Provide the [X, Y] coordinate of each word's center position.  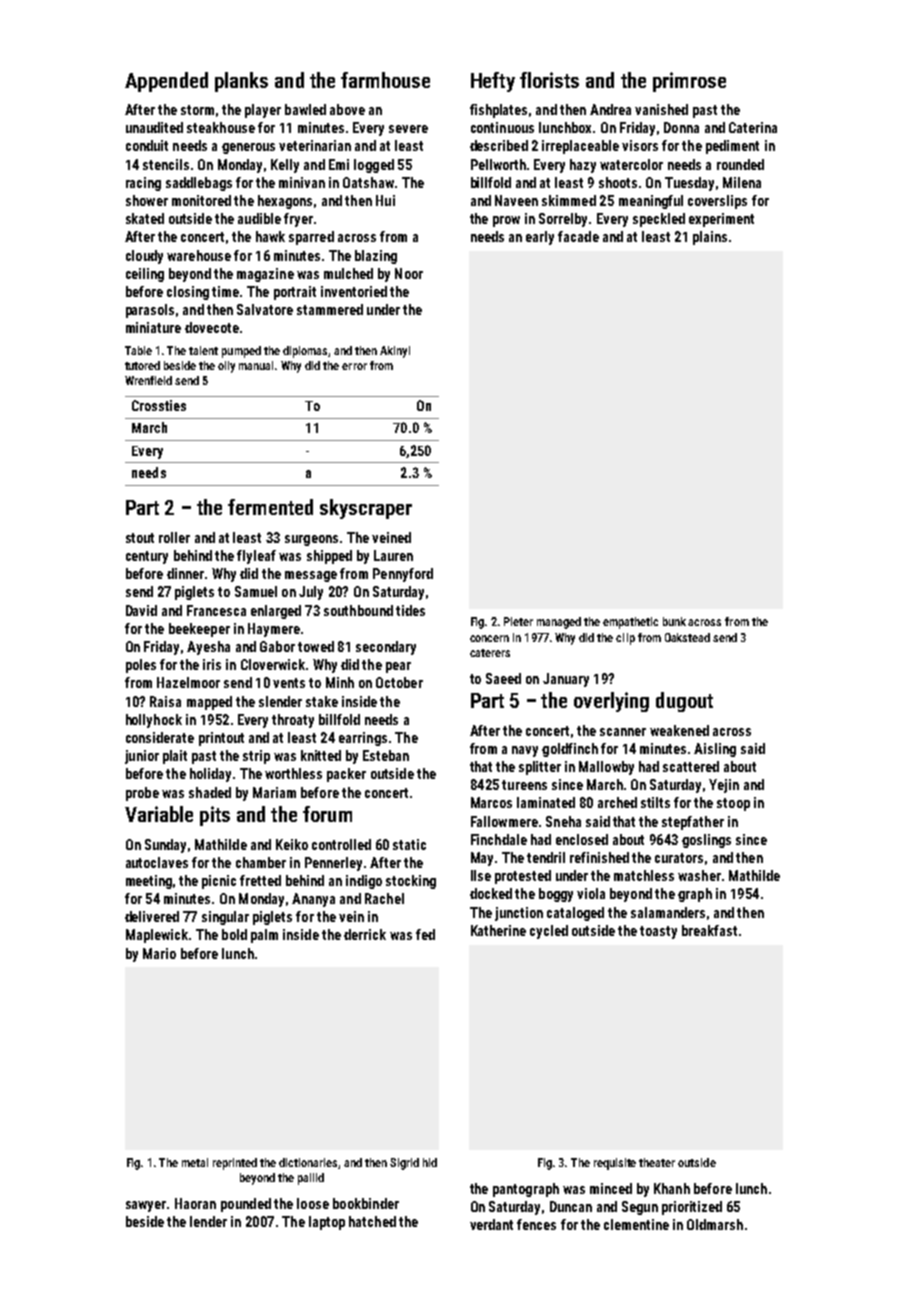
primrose [689, 82]
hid [430, 1162]
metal [195, 1162]
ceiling [145, 275]
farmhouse [385, 80]
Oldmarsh [715, 1224]
